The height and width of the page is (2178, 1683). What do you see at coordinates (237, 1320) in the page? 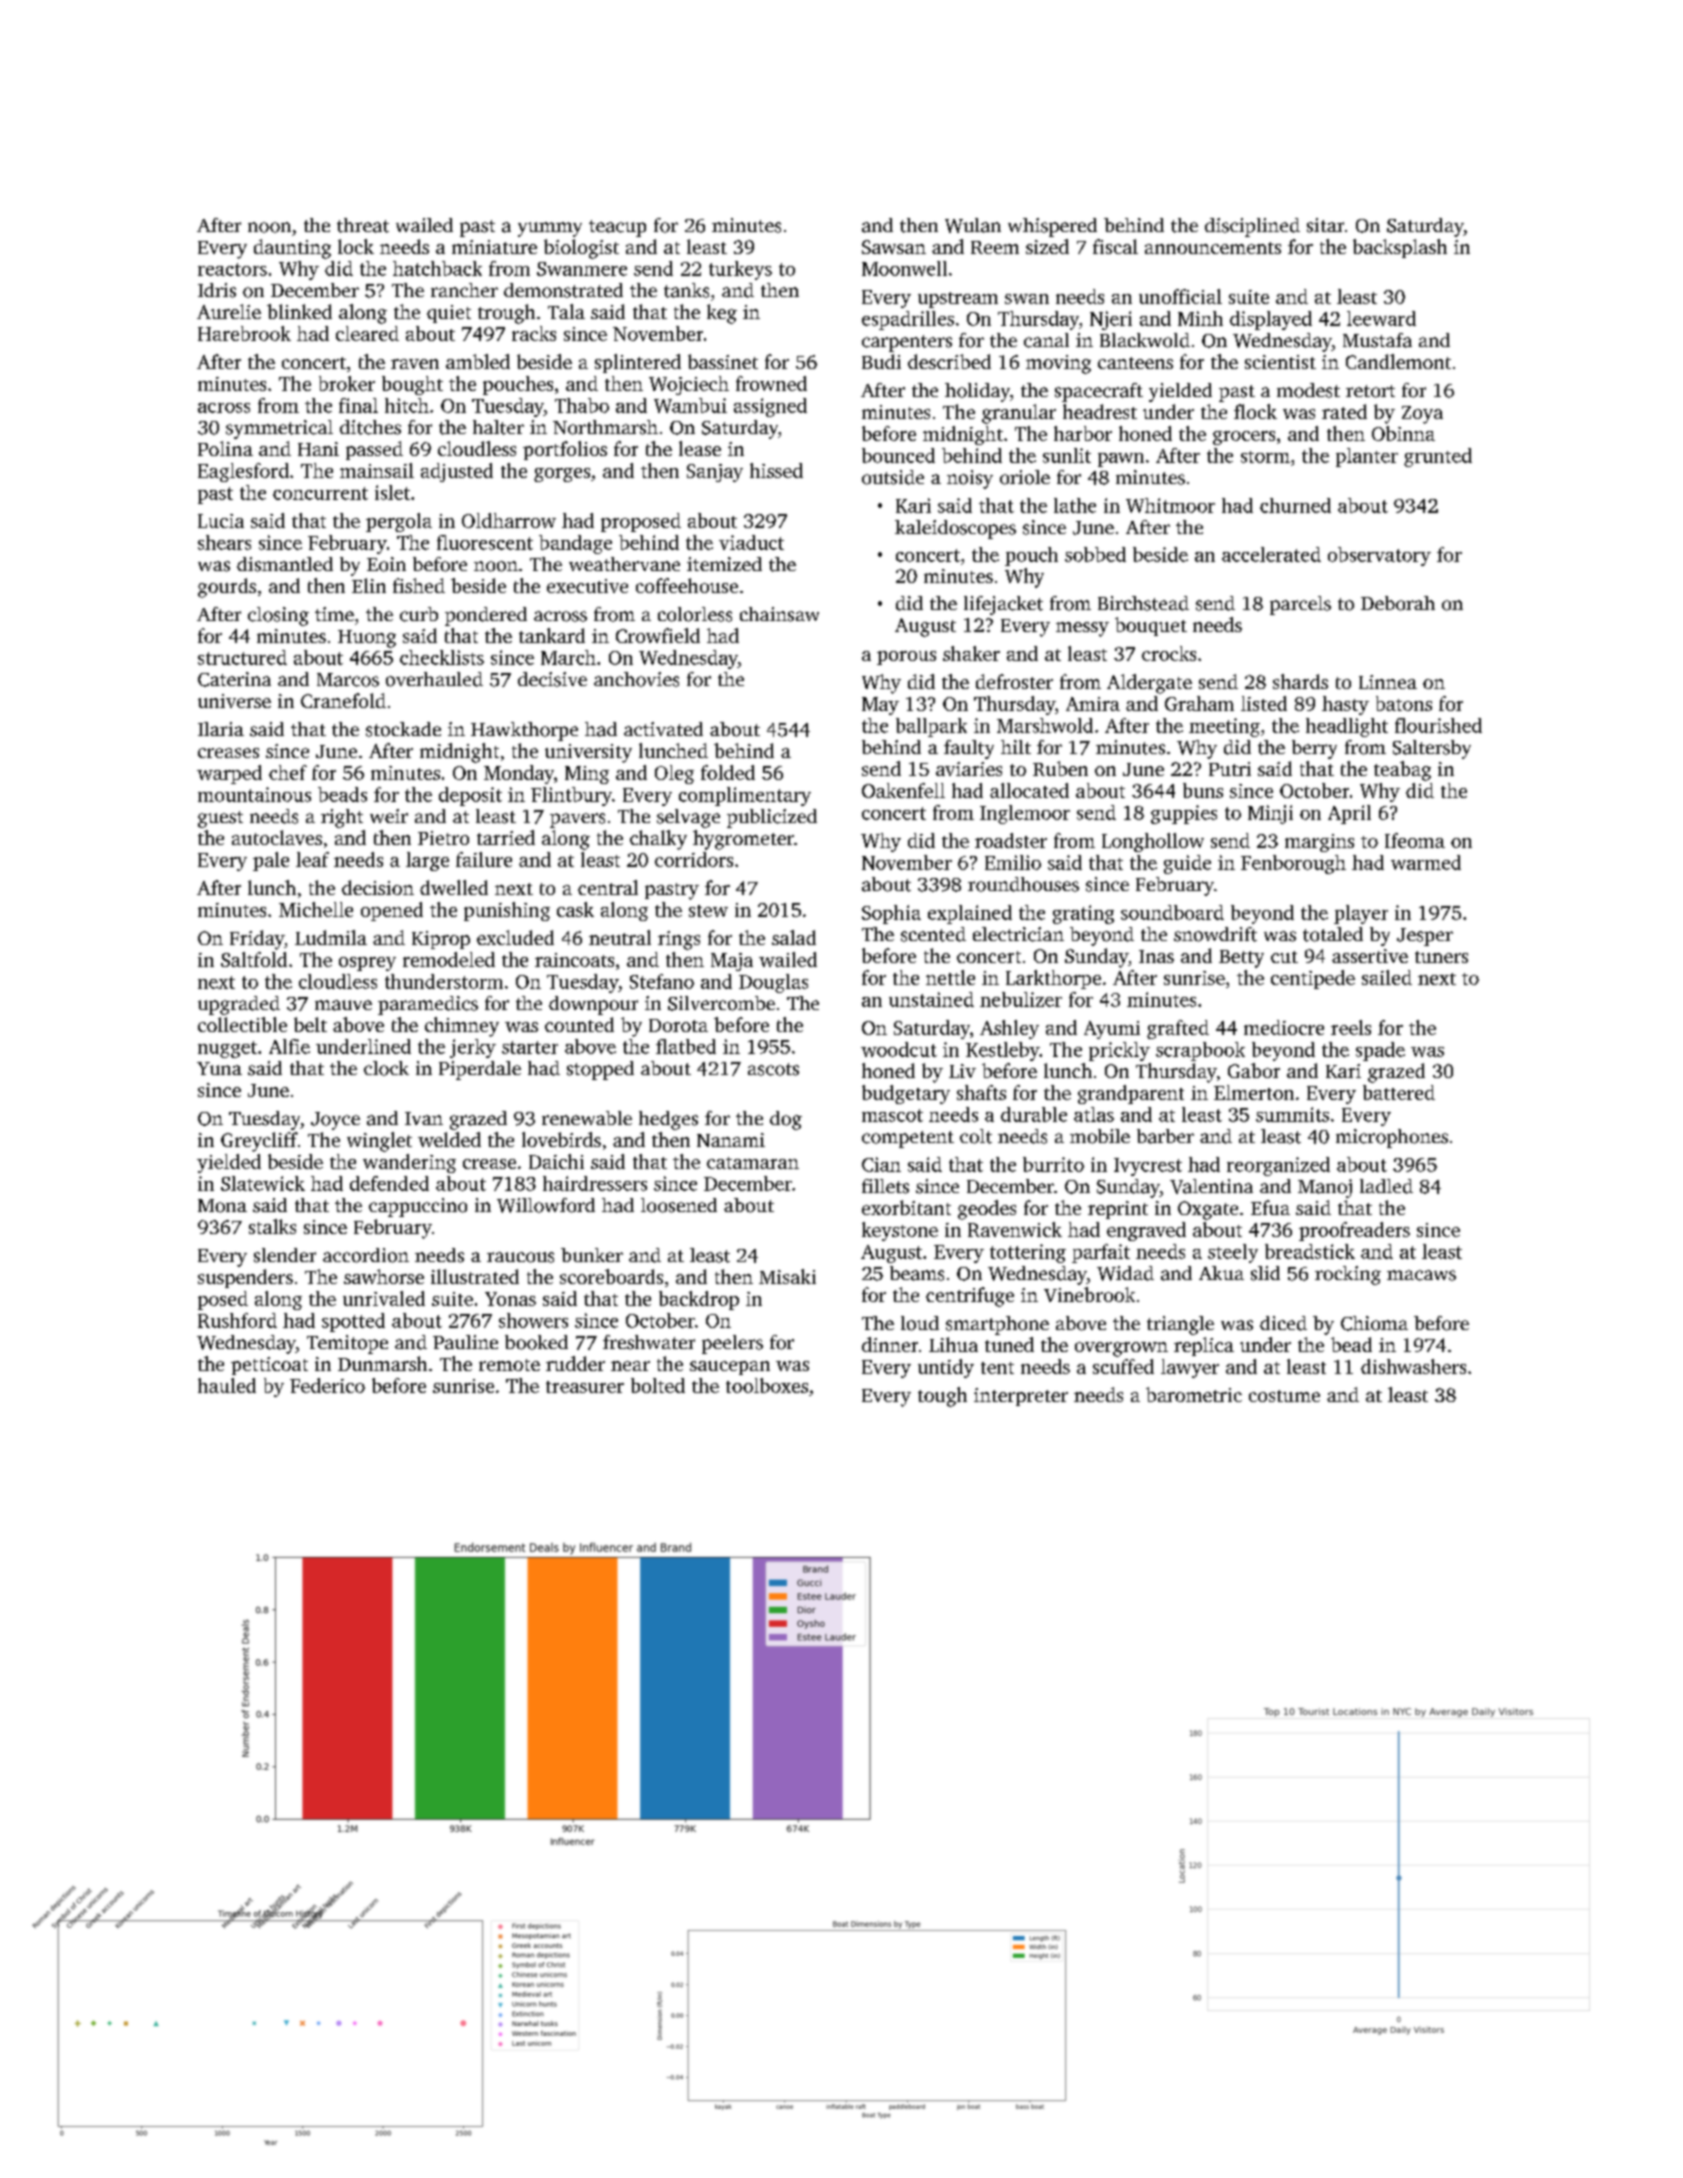
I see `Rushford` at bounding box center [237, 1320].
